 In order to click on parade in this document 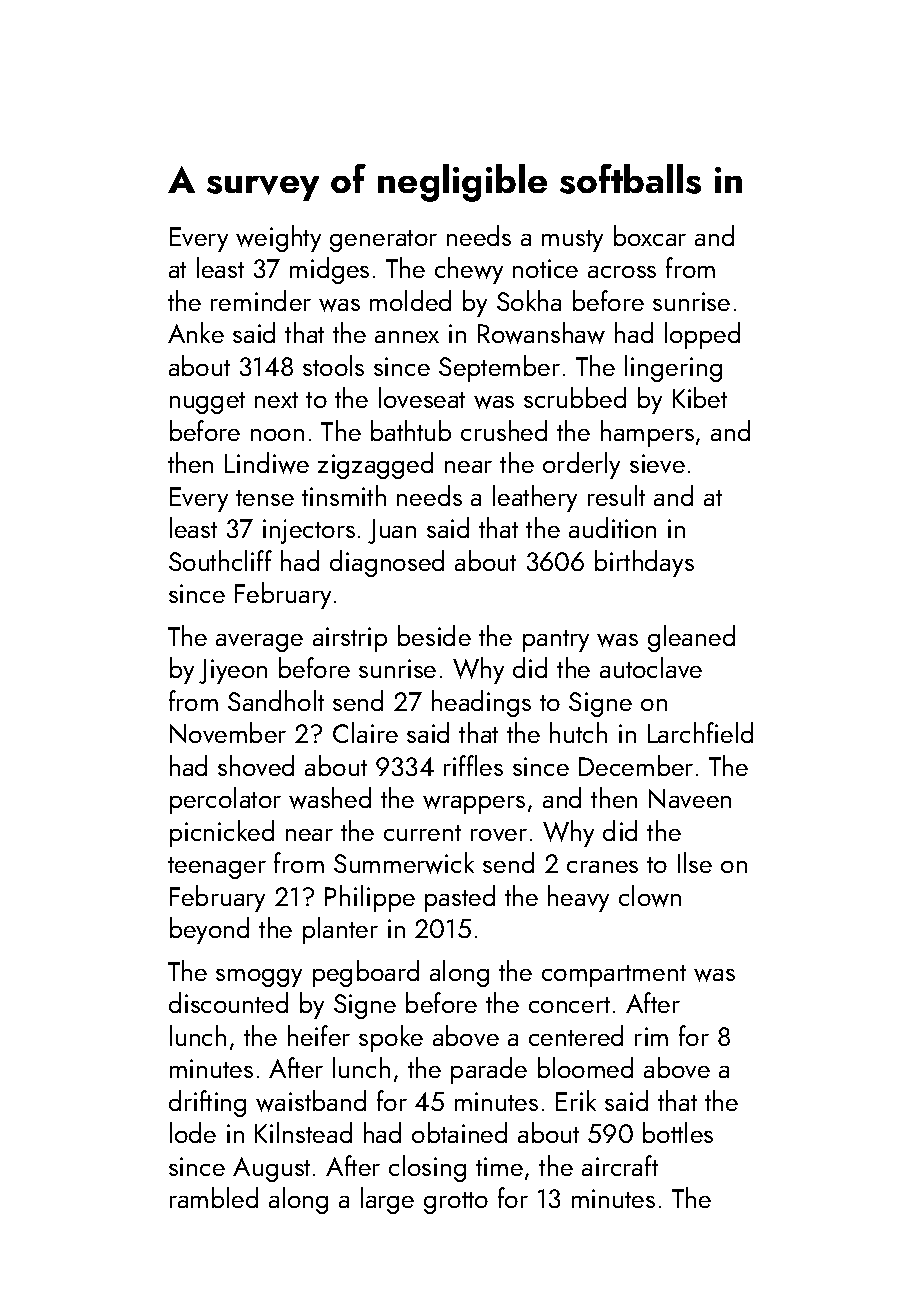, I will do `click(489, 1070)`.
